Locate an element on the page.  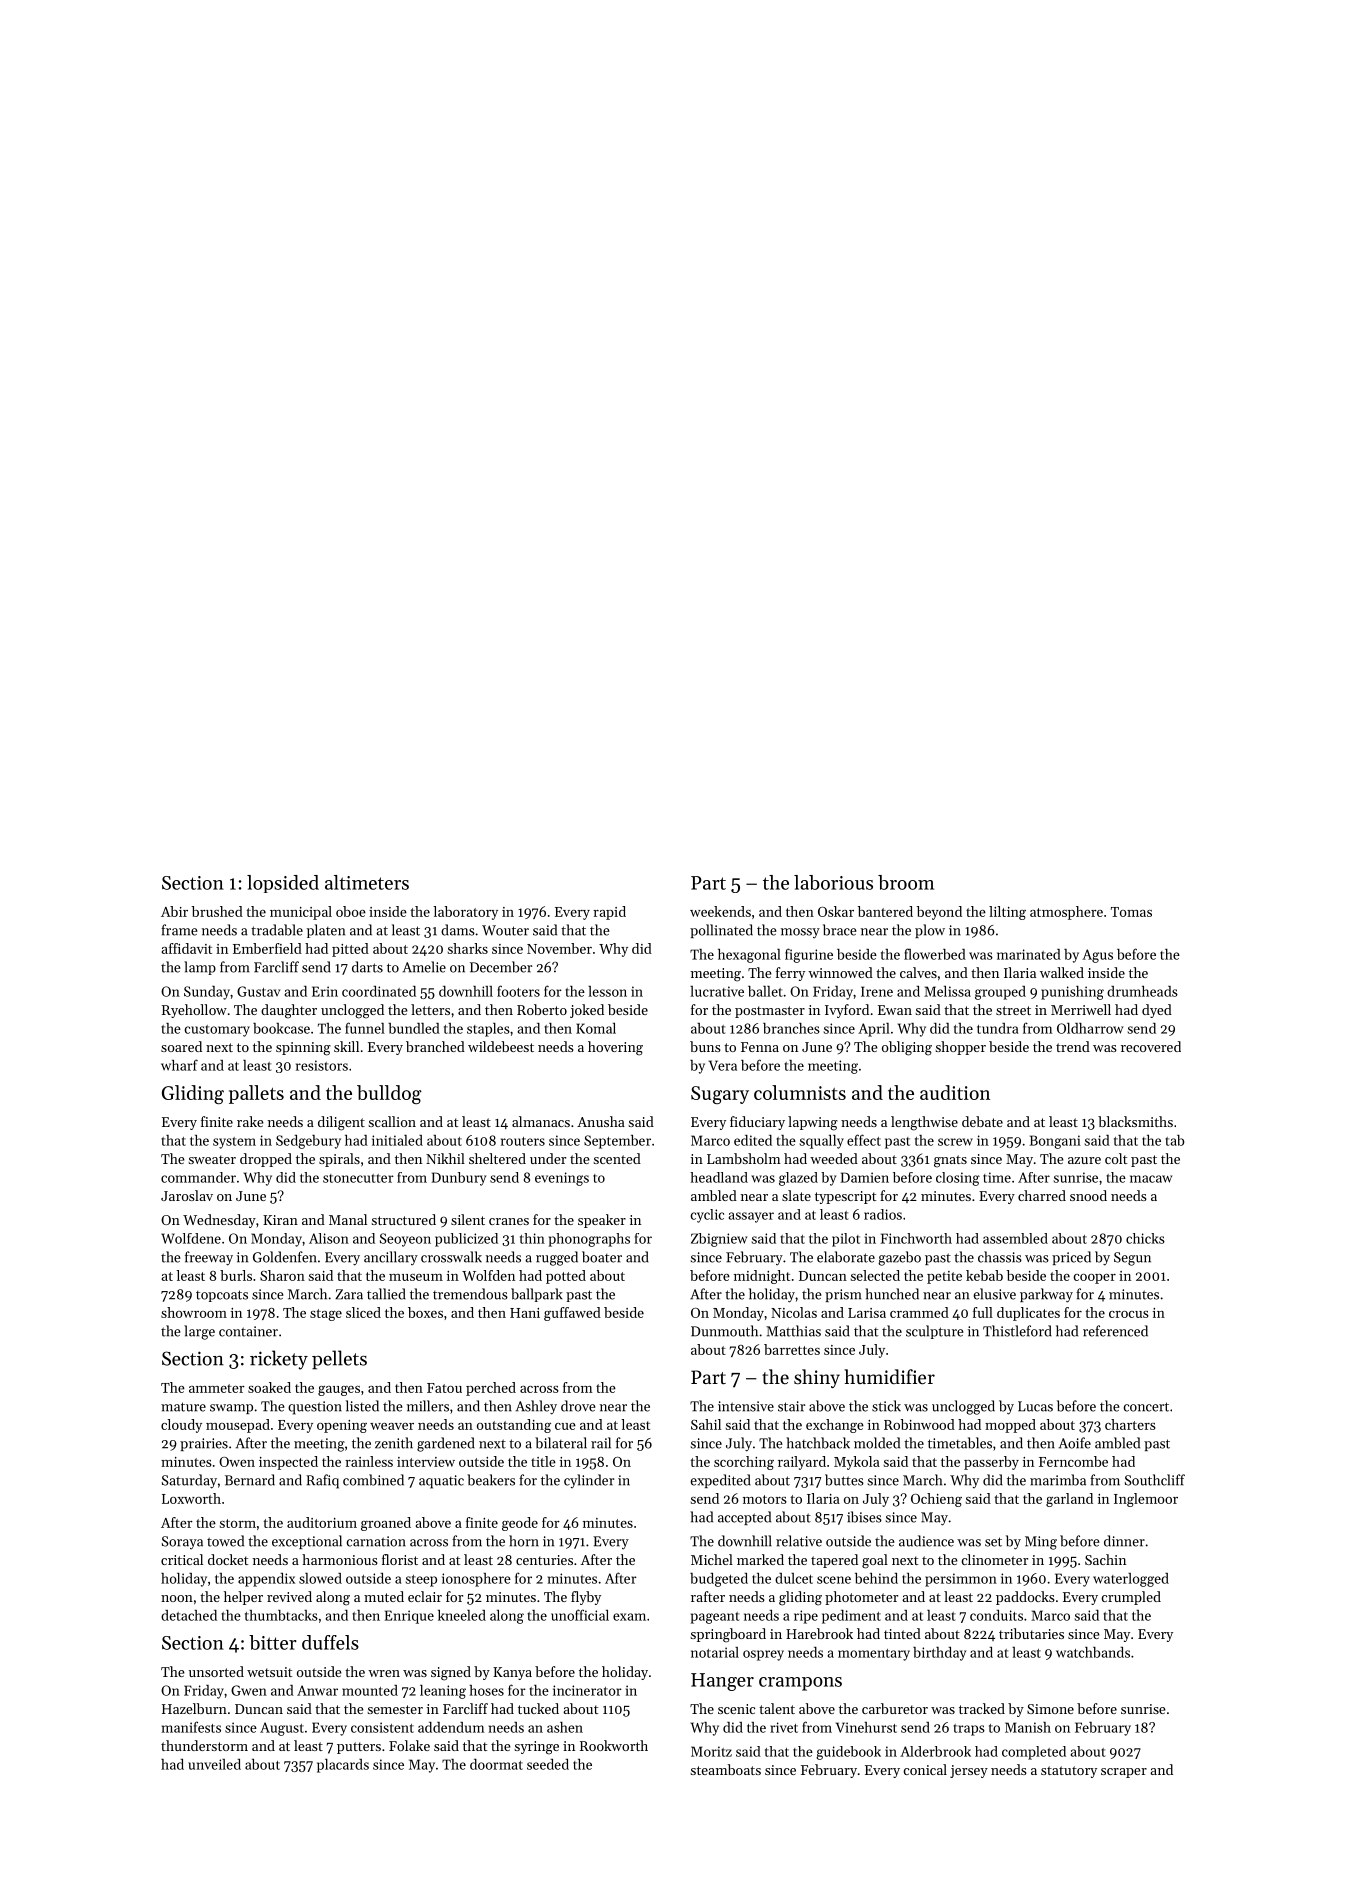
lopsided is located at coordinates (283, 884).
